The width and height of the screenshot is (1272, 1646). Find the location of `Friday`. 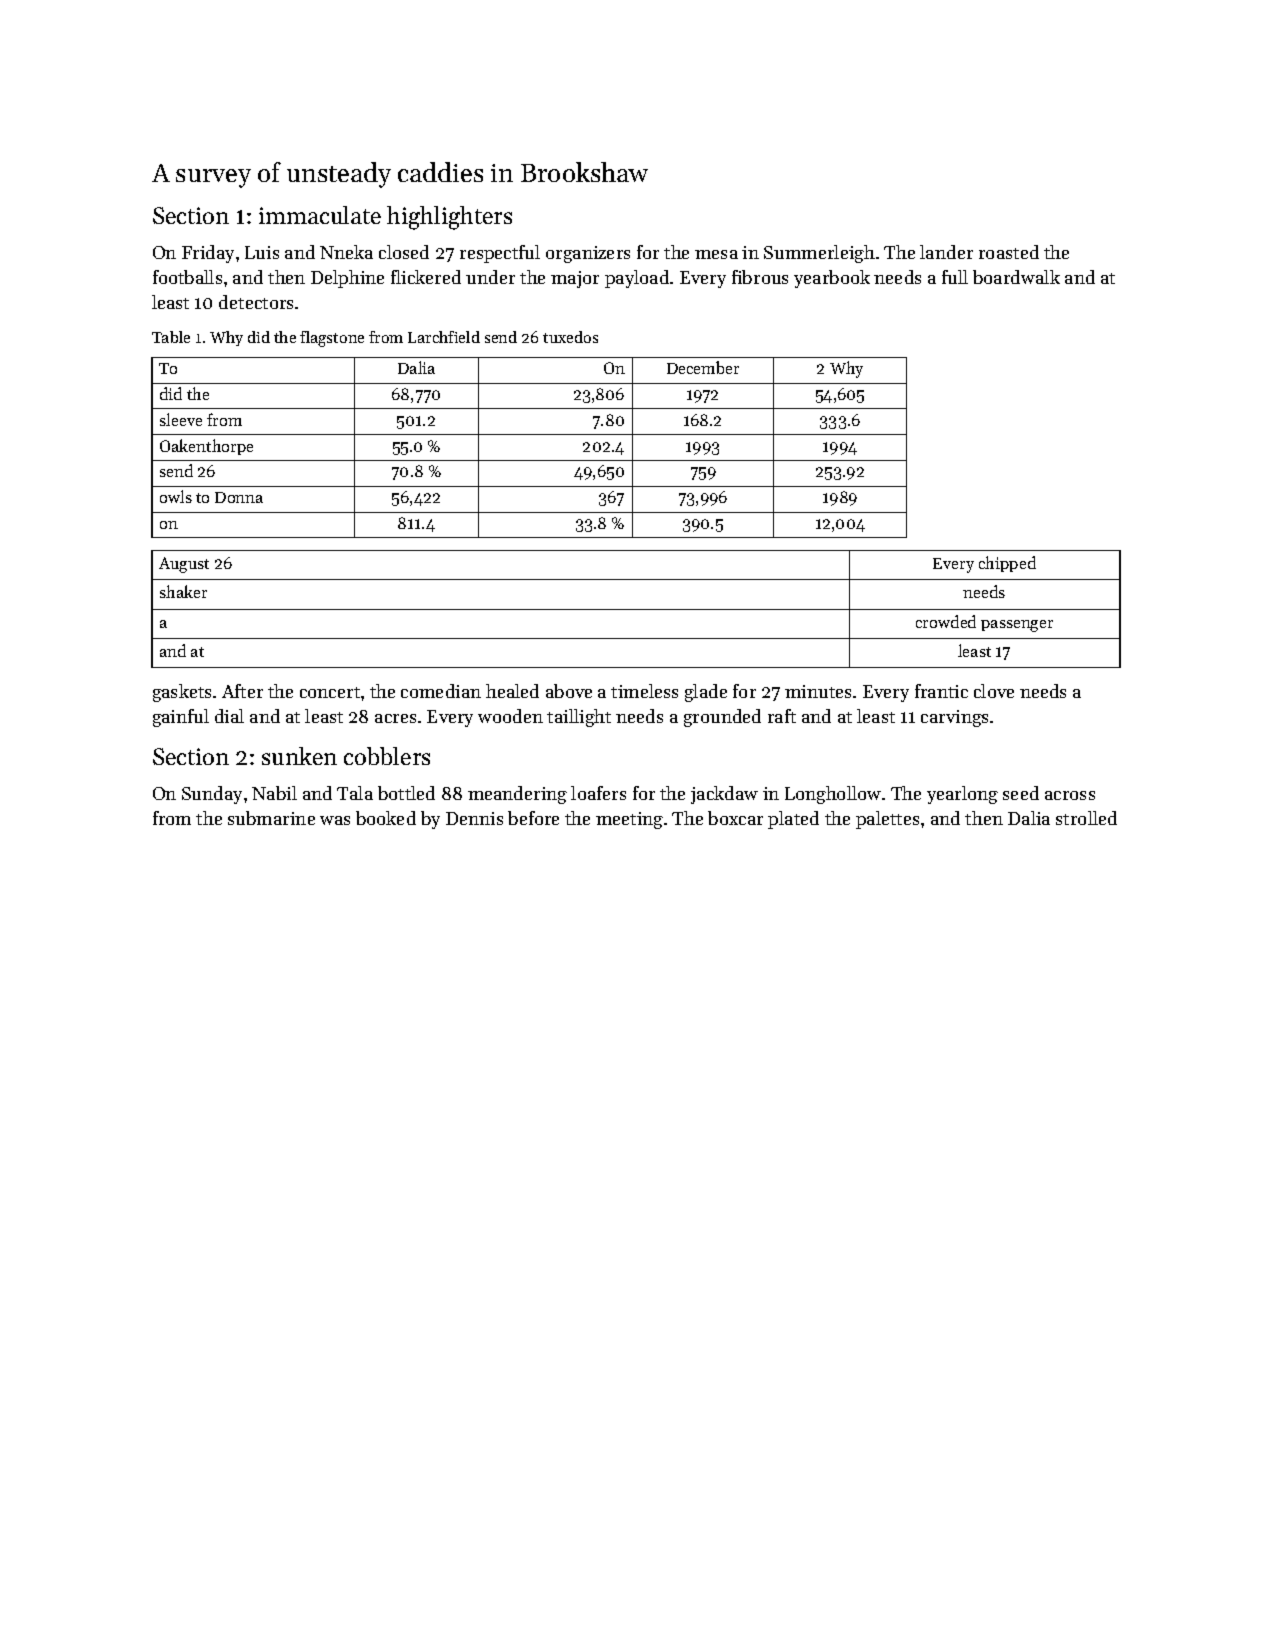

Friday is located at coordinates (208, 254).
